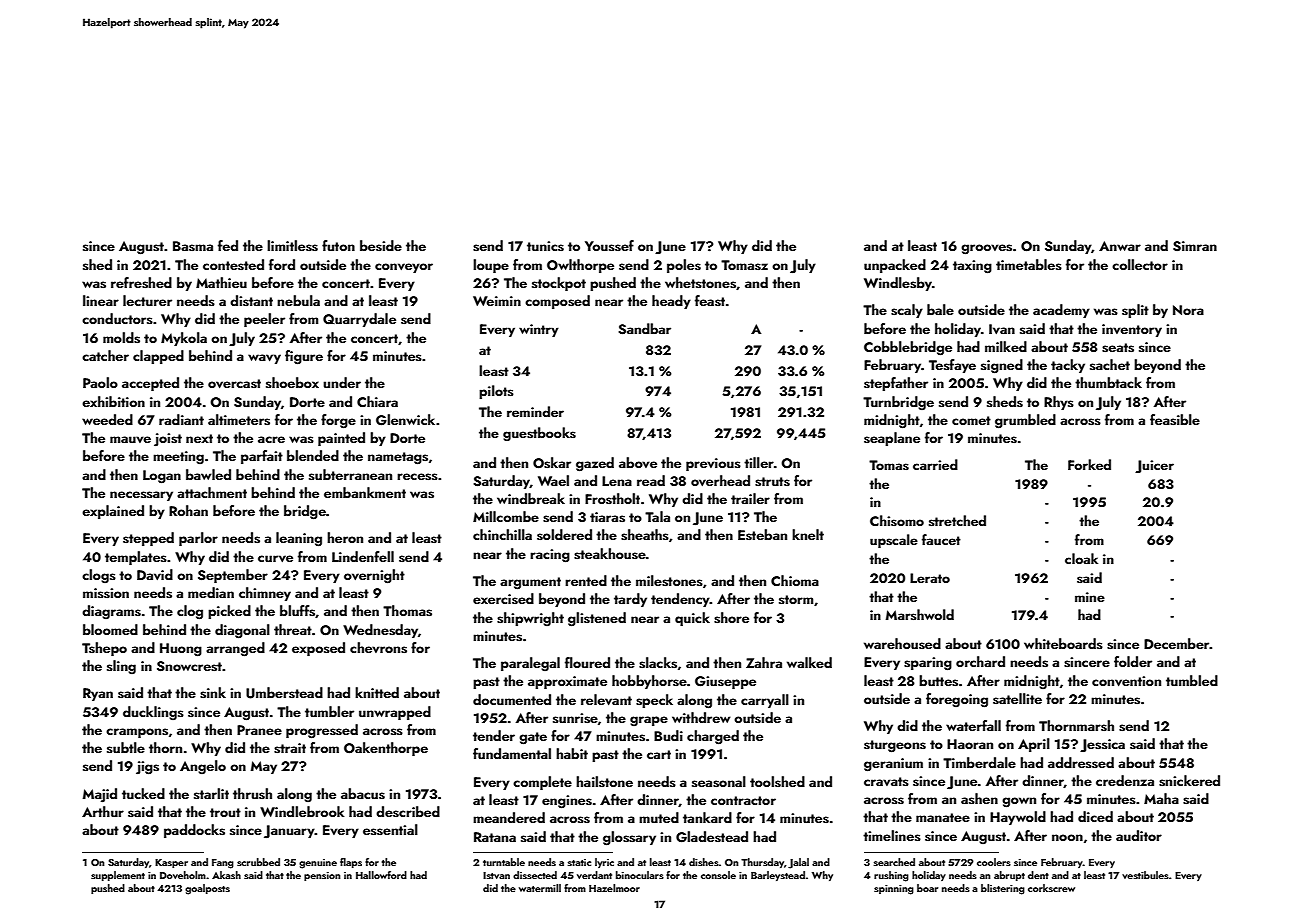 This screenshot has height=924, width=1308. Describe the element at coordinates (143, 793) in the screenshot. I see `tucked` at that location.
